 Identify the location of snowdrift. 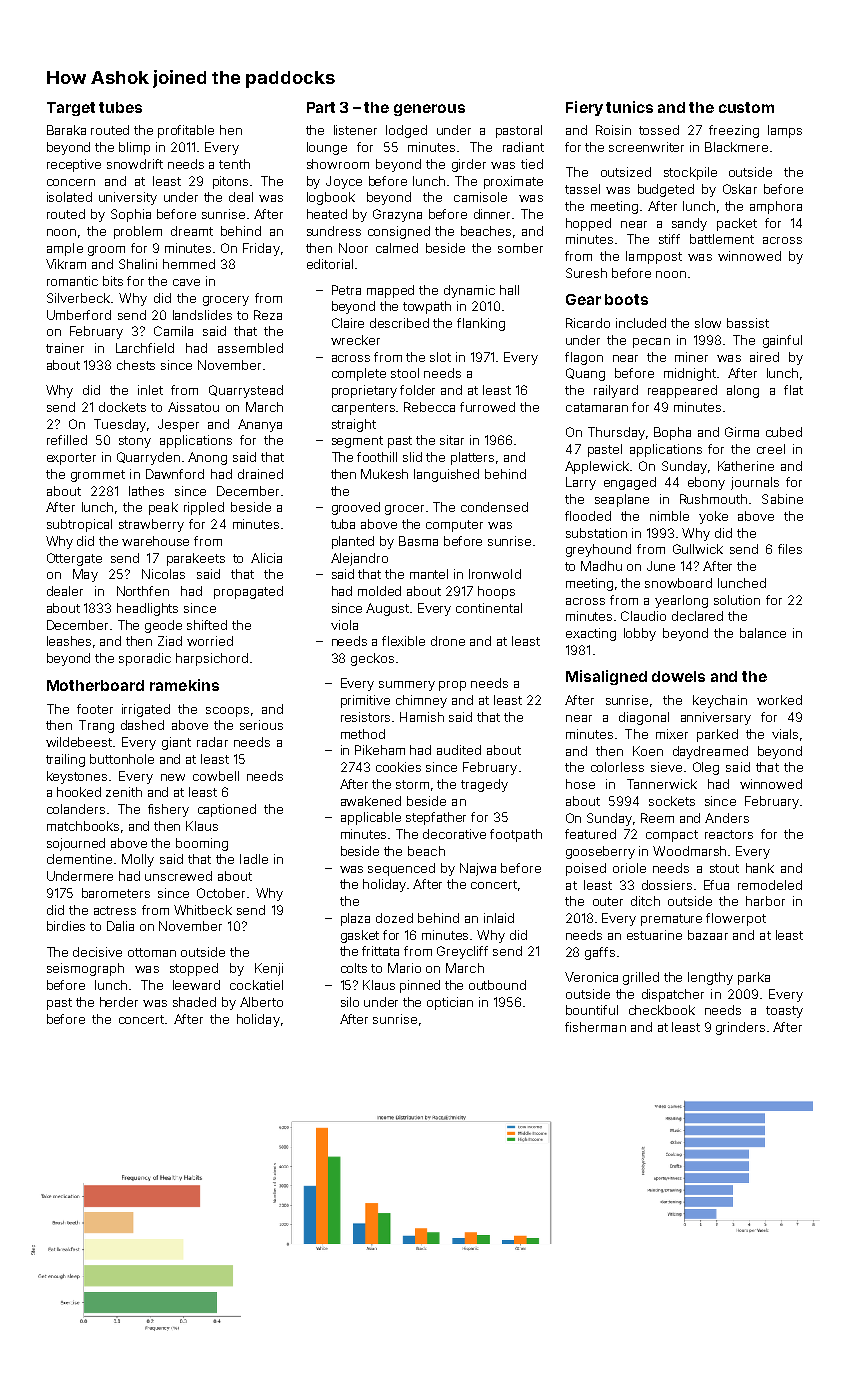
(135, 164).
